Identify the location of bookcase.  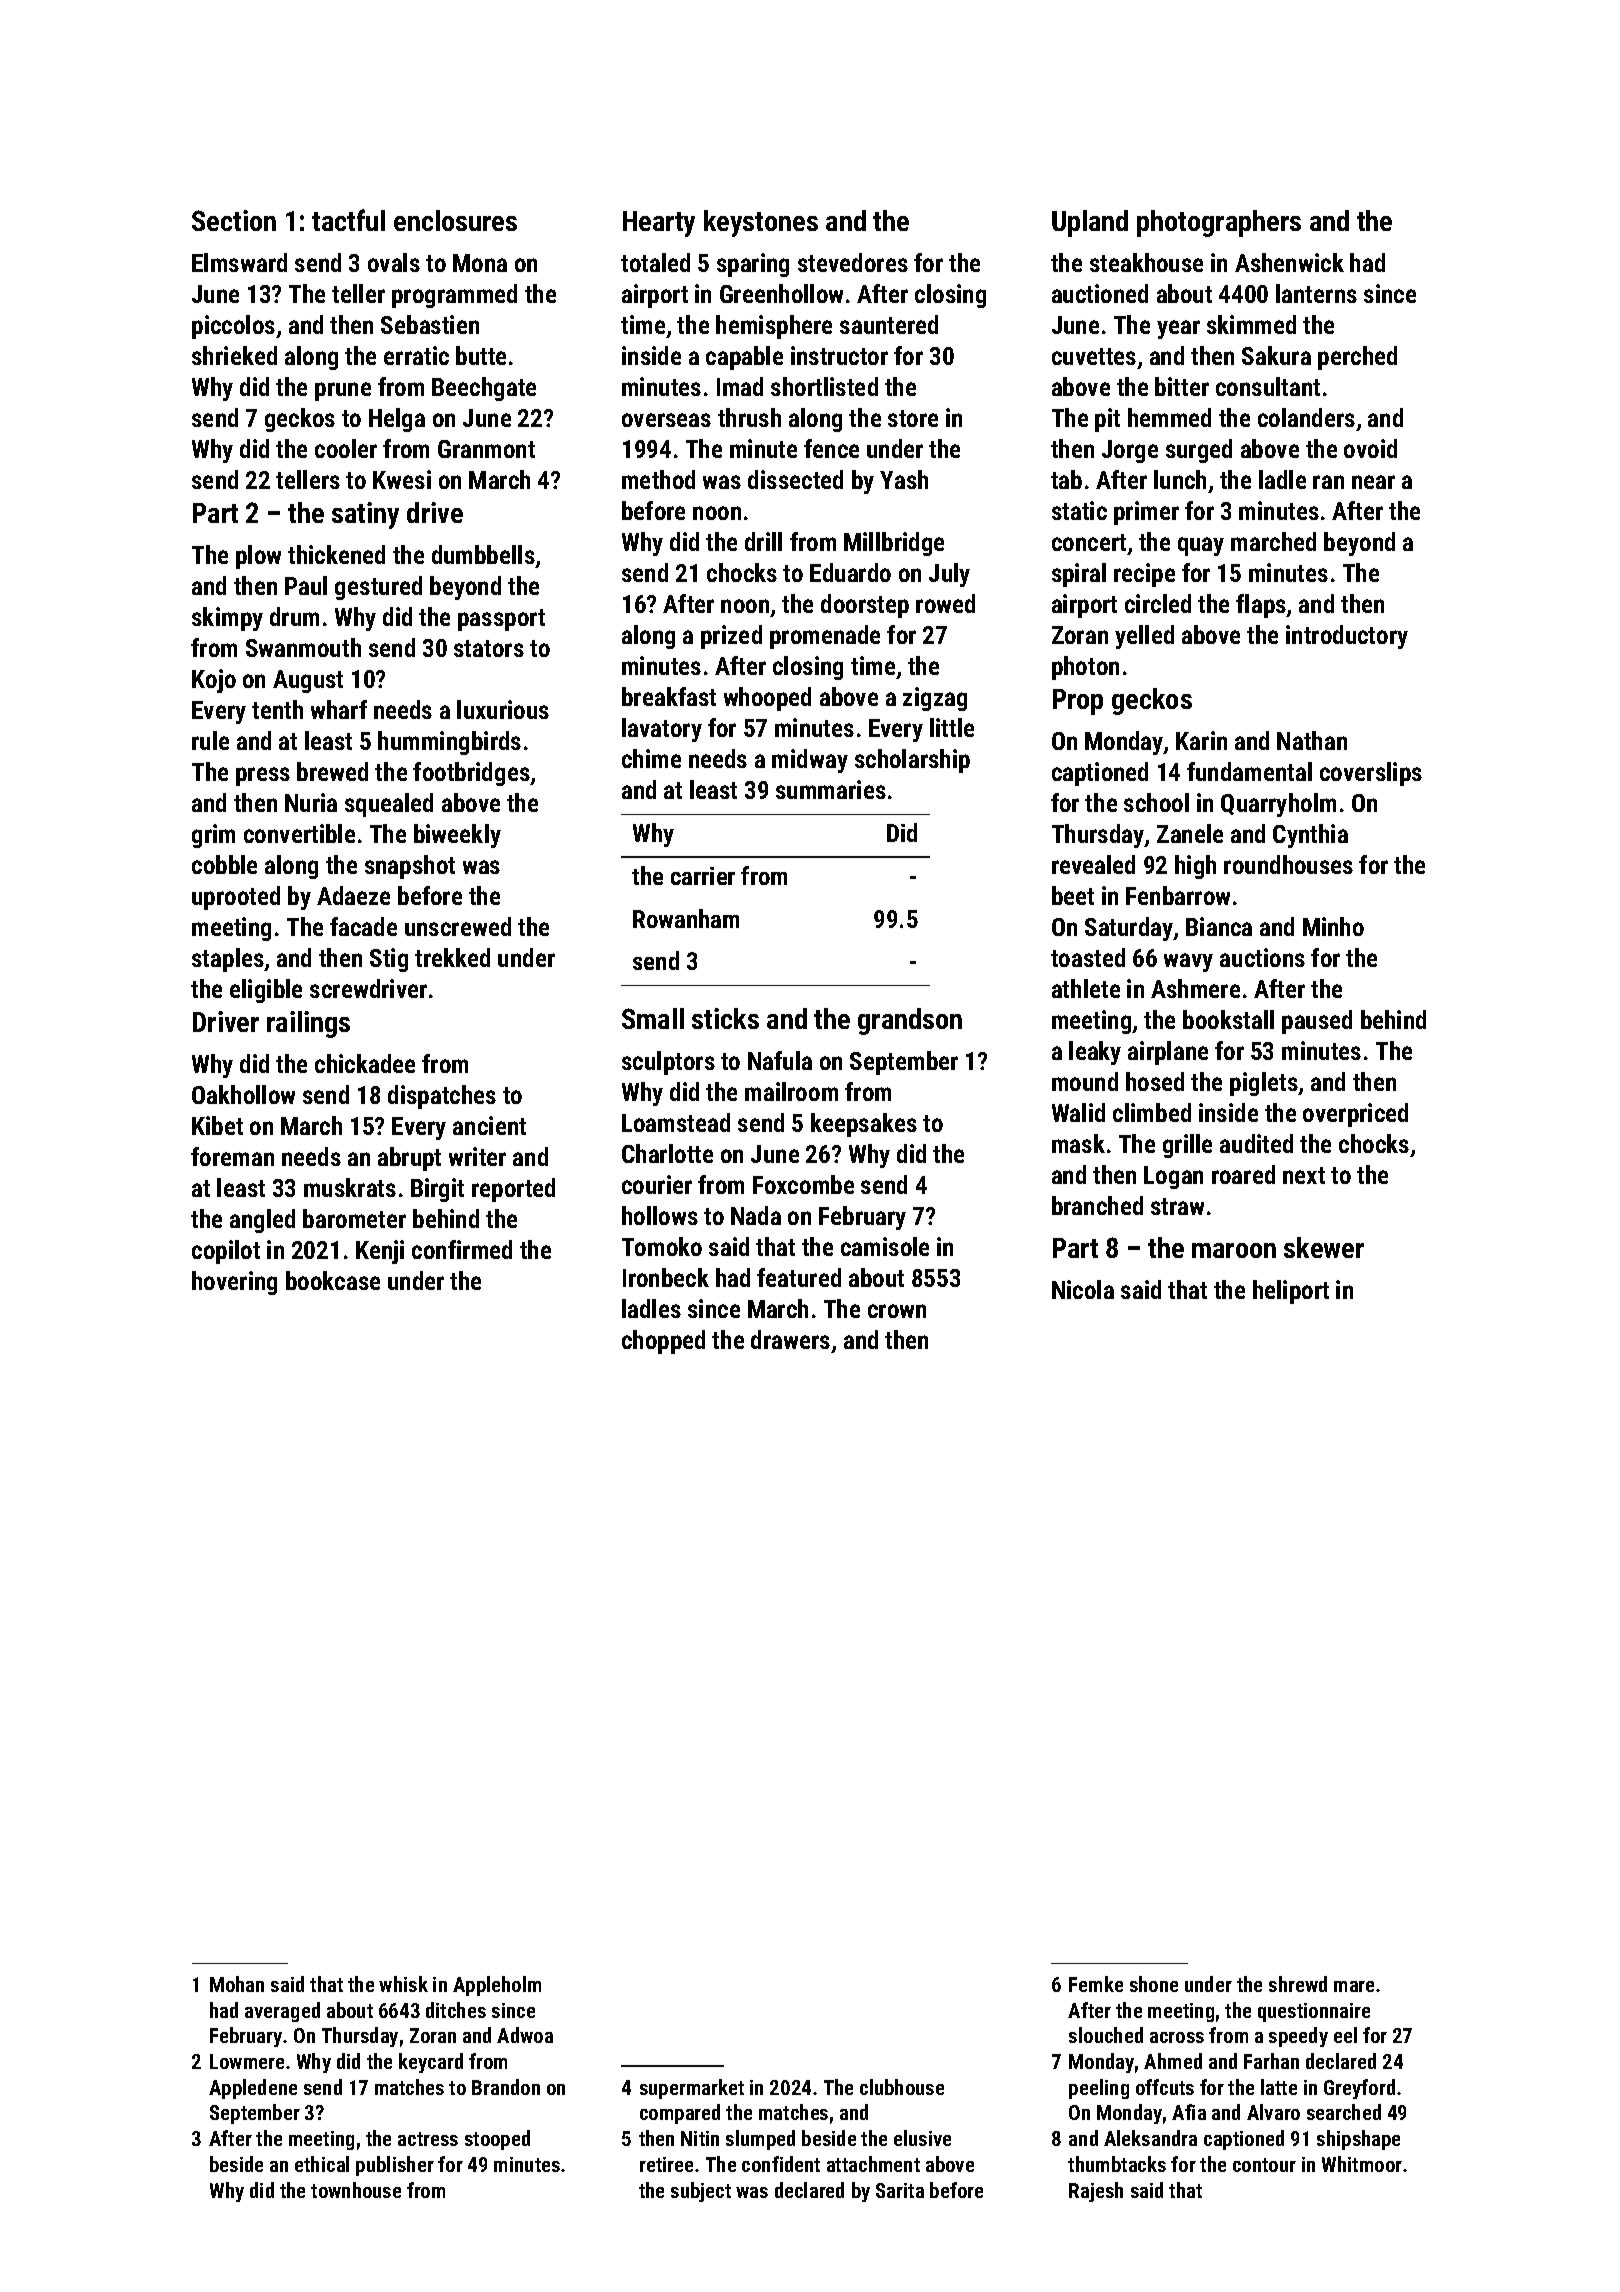
(333, 1280).
